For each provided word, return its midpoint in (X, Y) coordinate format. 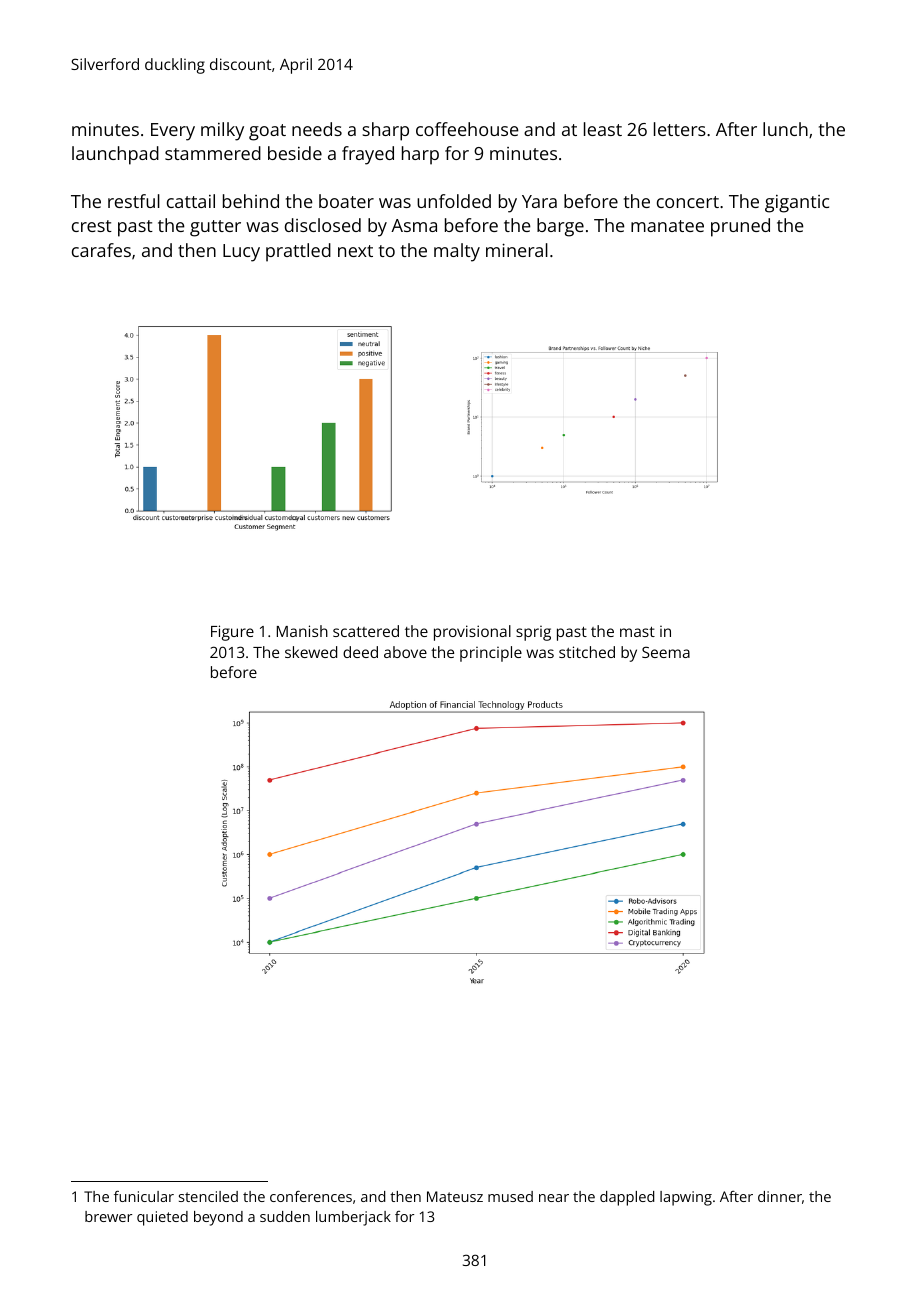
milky (222, 131)
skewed (311, 652)
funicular (144, 1196)
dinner (780, 1196)
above (405, 652)
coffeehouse (467, 129)
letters (680, 129)
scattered (366, 631)
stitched (587, 652)
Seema (666, 652)
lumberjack (353, 1218)
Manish (302, 631)
